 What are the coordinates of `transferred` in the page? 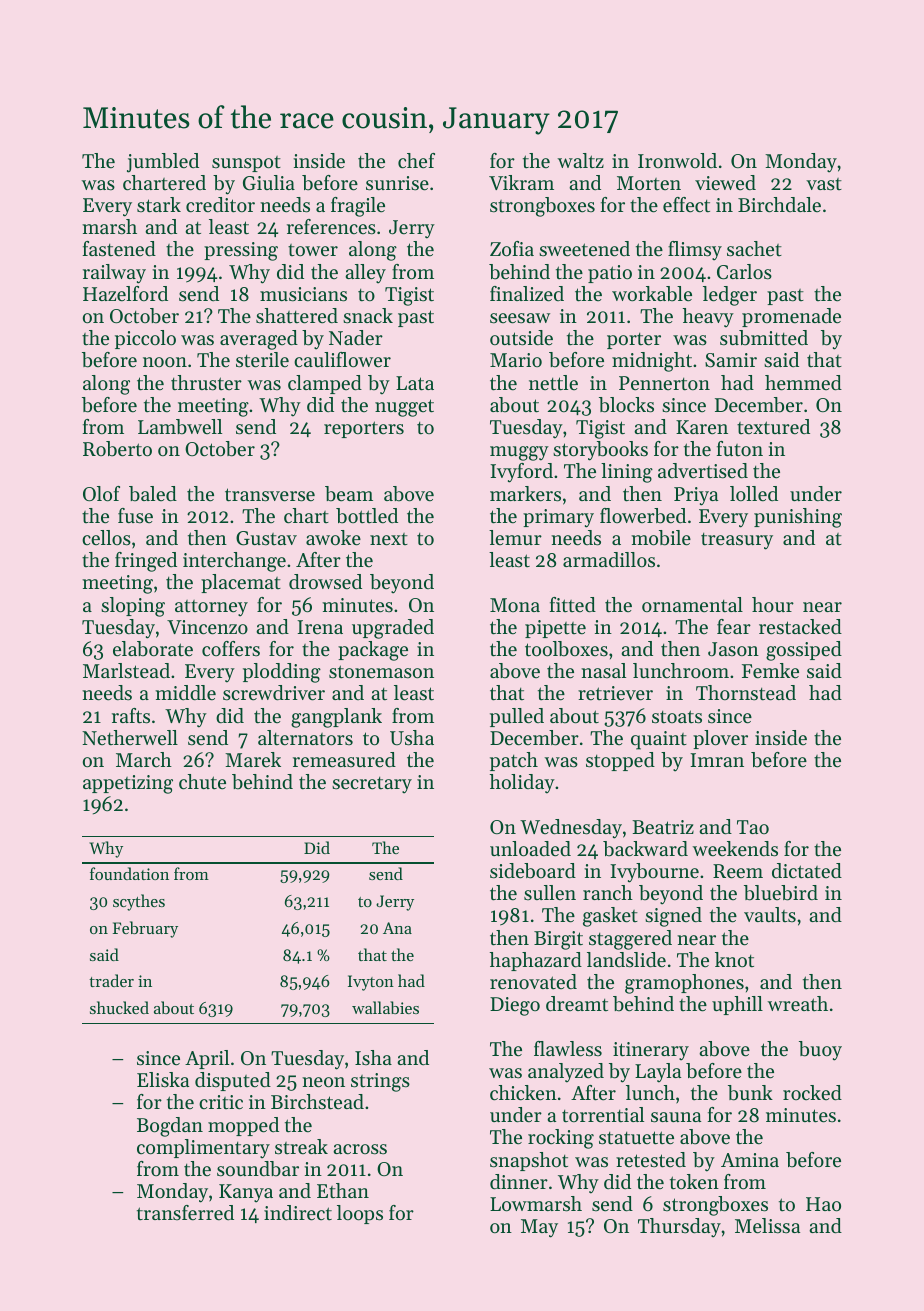 It's located at (185, 1213).
